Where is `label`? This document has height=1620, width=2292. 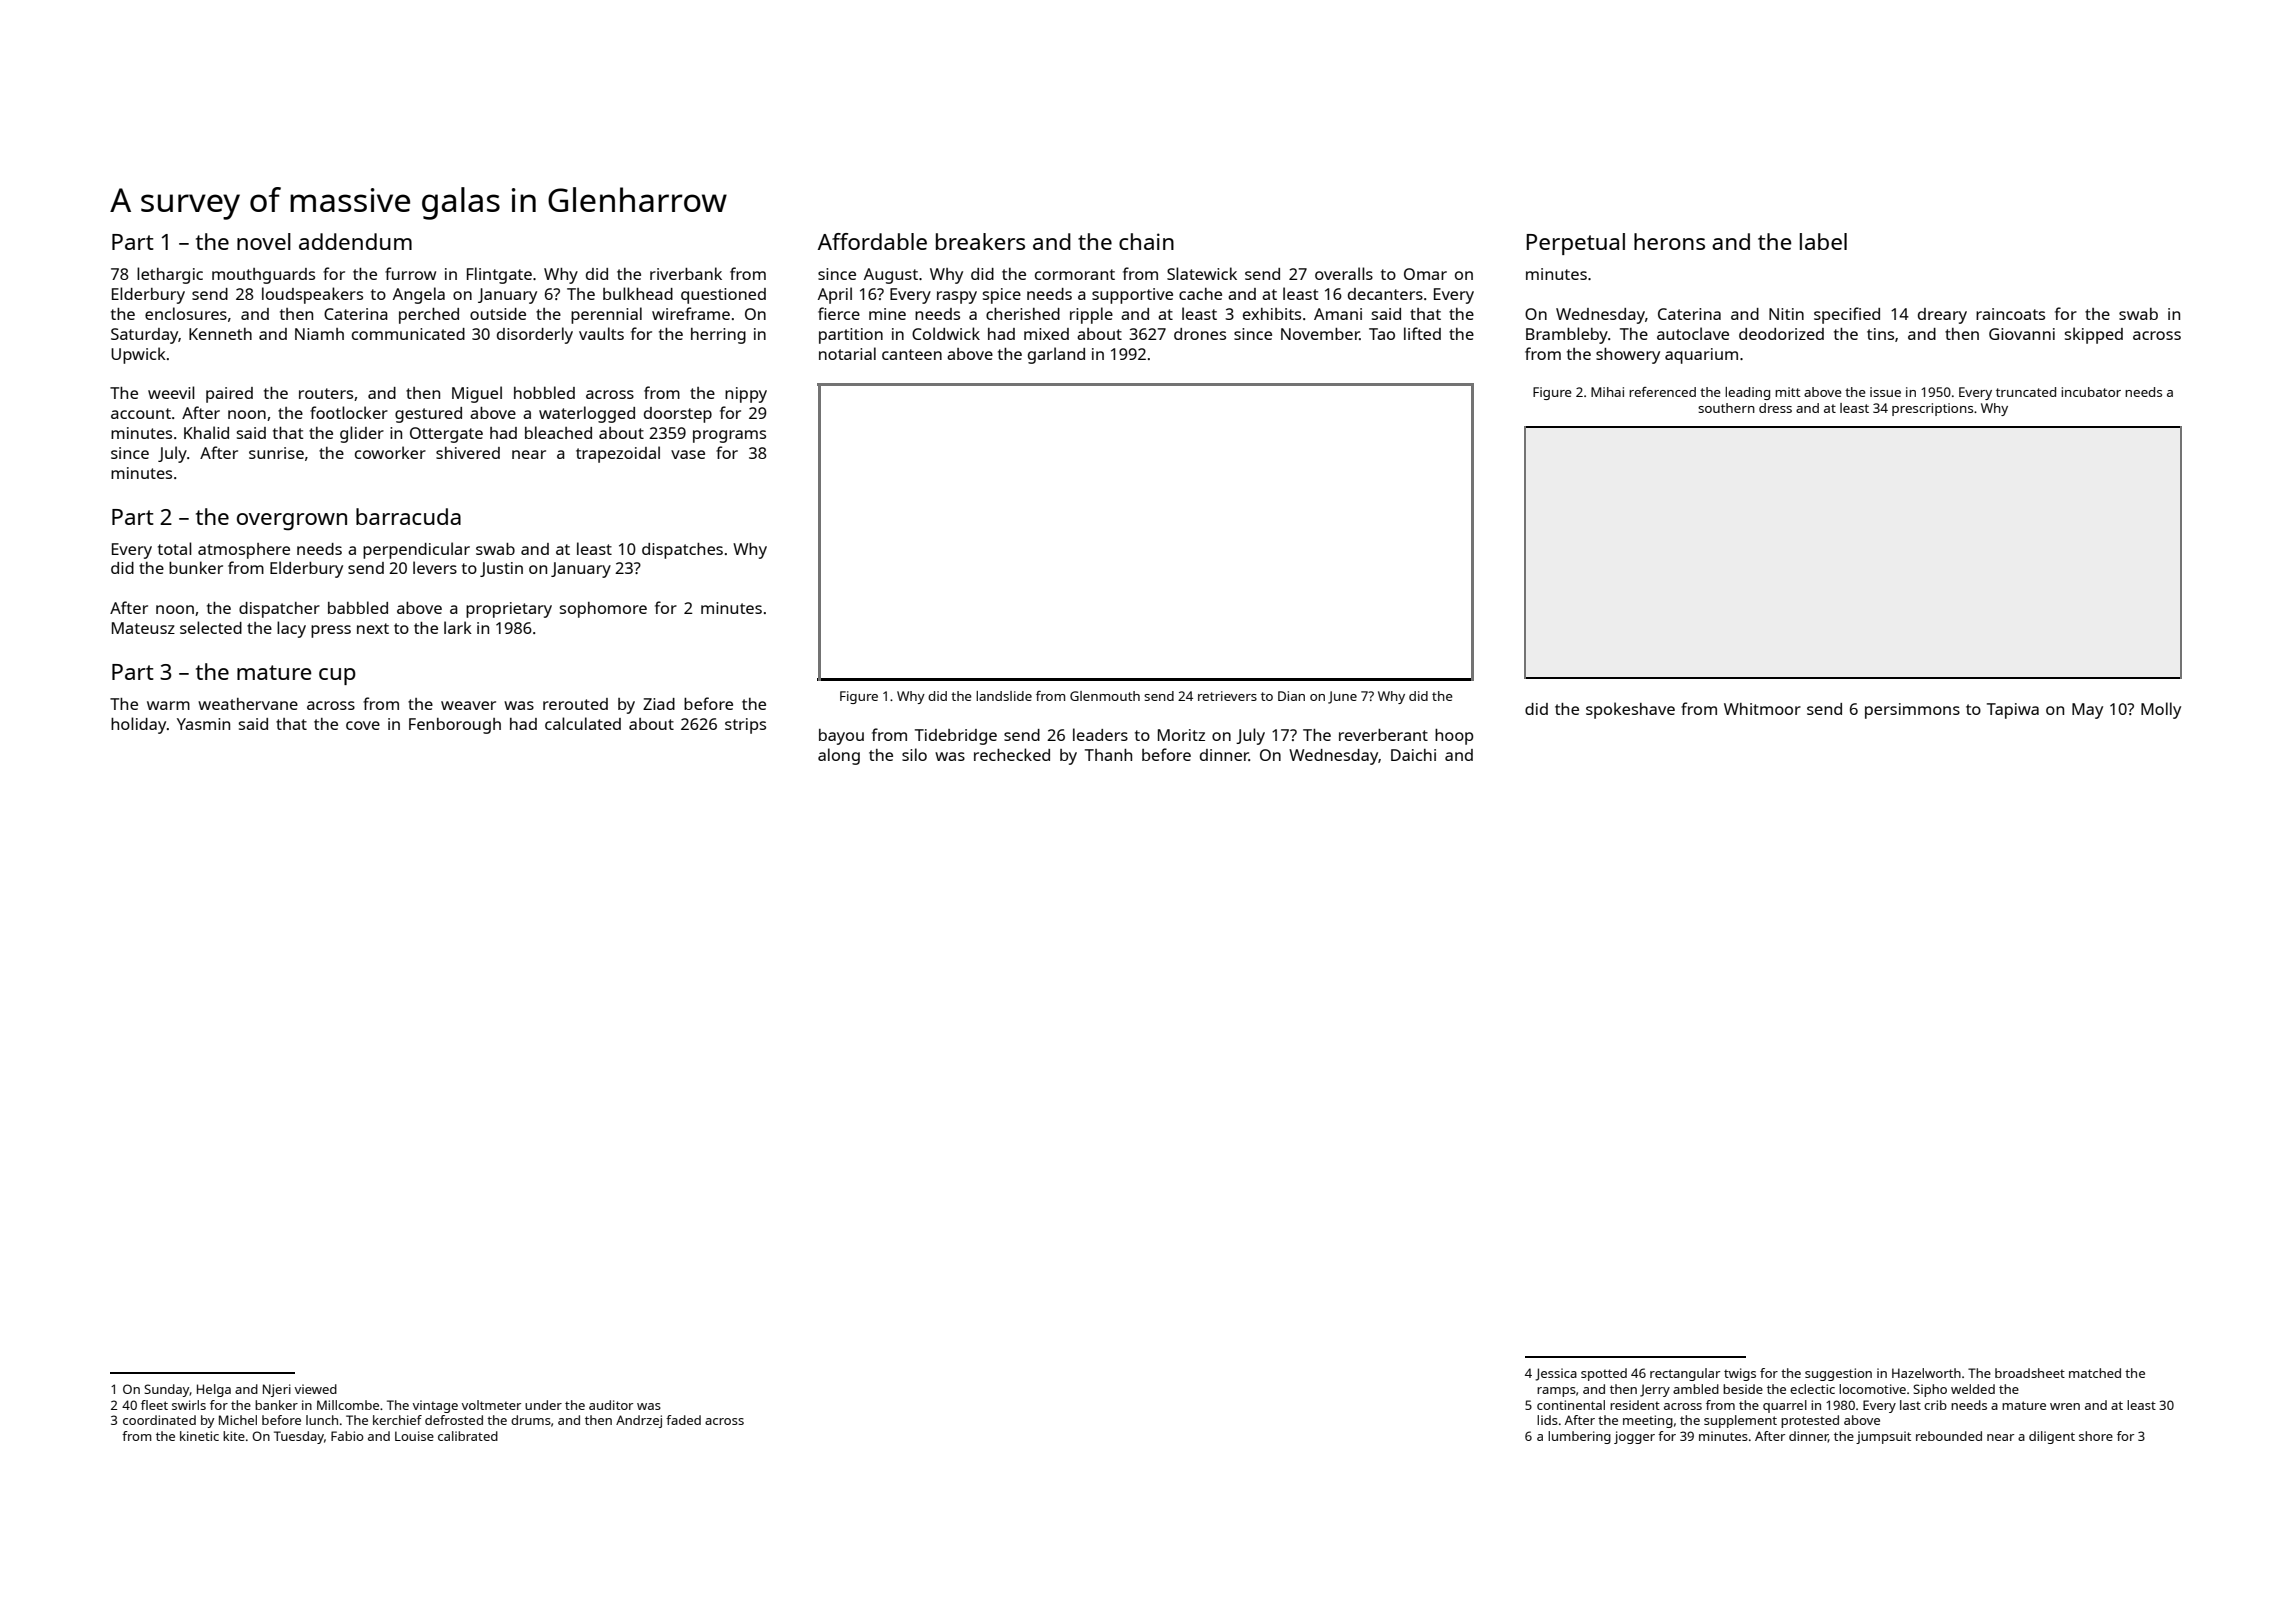
label is located at coordinates (1823, 241).
